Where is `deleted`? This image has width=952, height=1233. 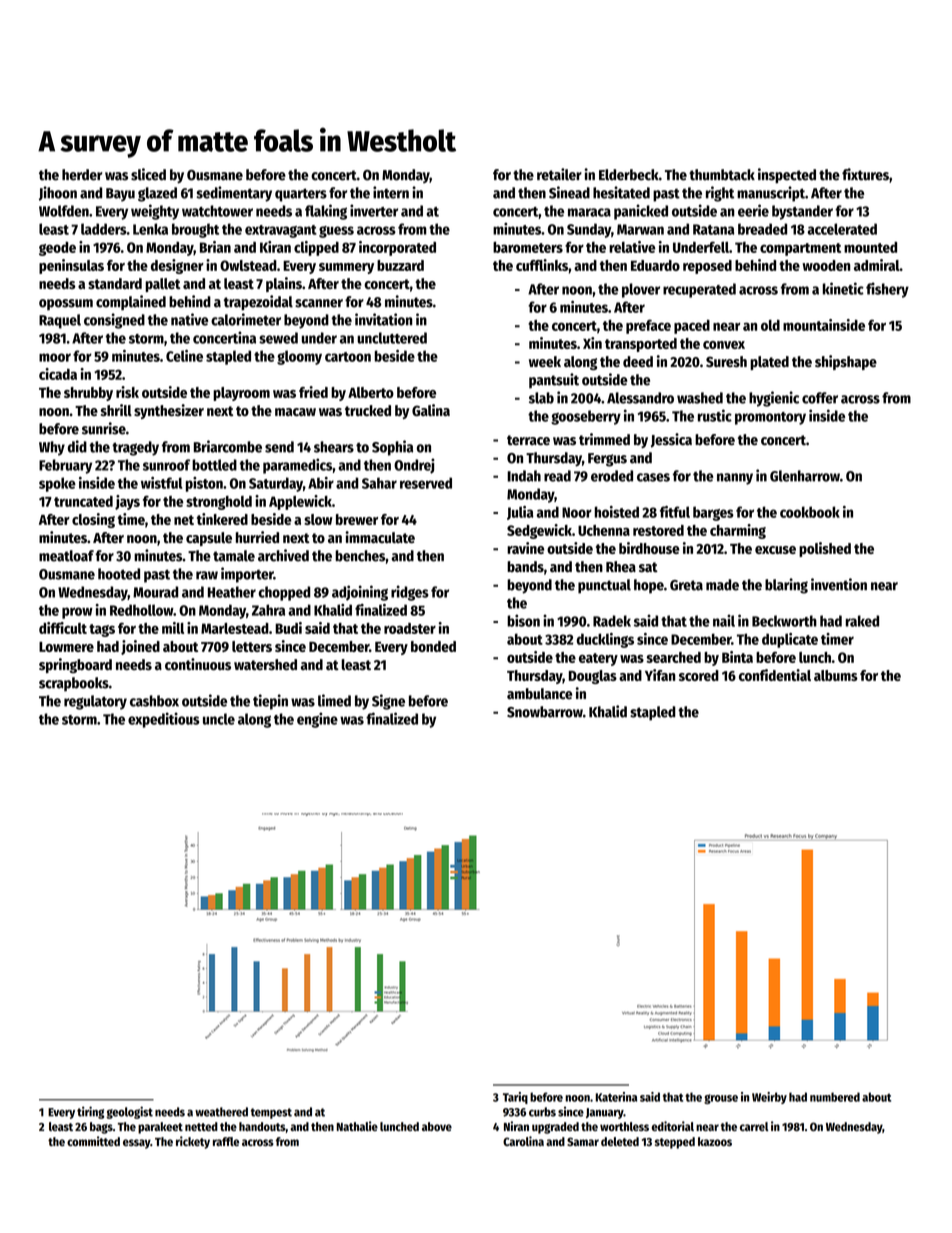 deleted is located at coordinates (620, 1141).
